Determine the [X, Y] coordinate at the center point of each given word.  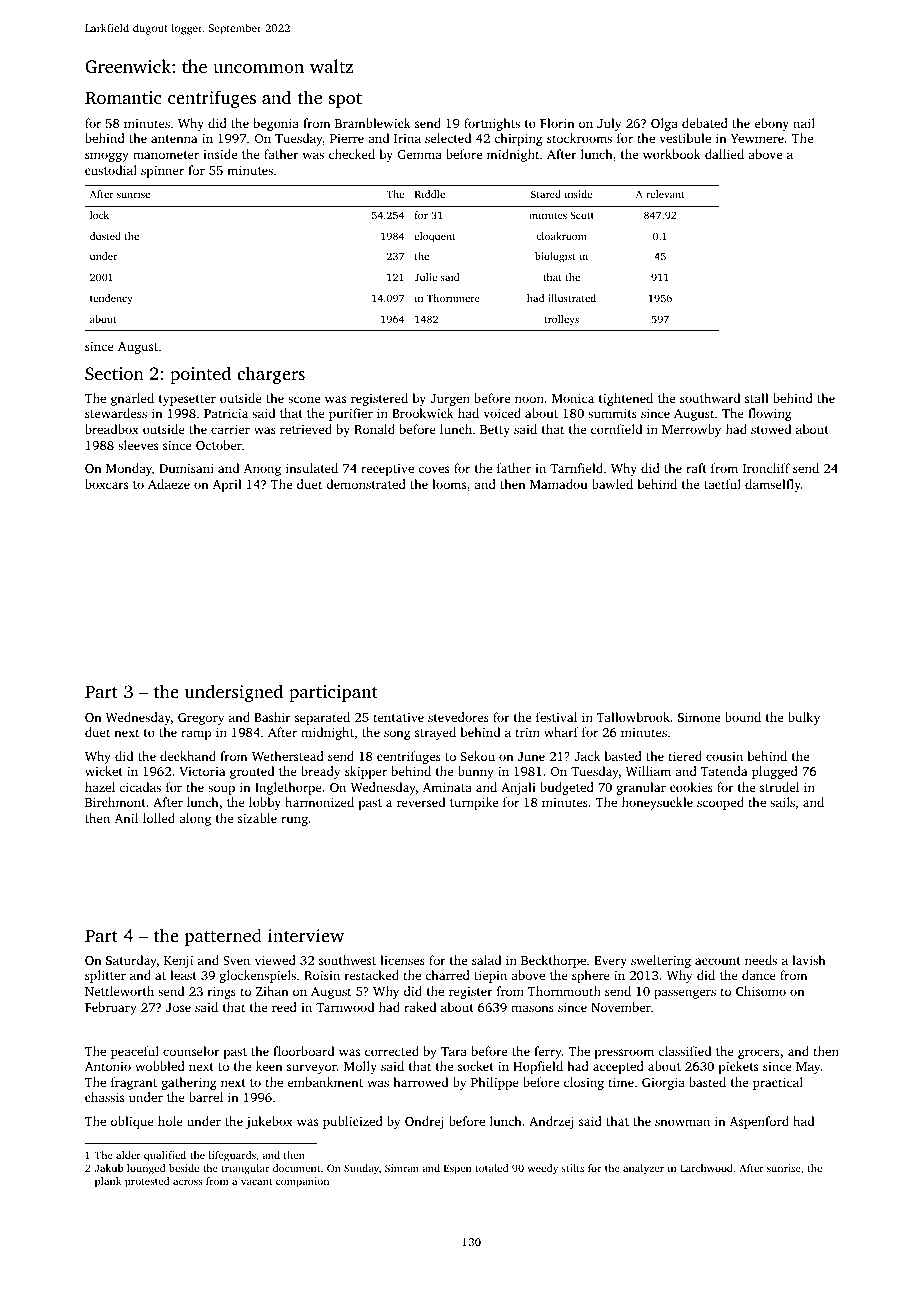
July [609, 124]
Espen [457, 1169]
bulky [804, 718]
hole [170, 1121]
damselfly [773, 485]
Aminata [447, 787]
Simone [699, 717]
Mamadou [559, 484]
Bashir [272, 717]
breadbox [112, 429]
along [195, 819]
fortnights [492, 124]
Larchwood [706, 1168]
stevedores [458, 717]
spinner [162, 172]
